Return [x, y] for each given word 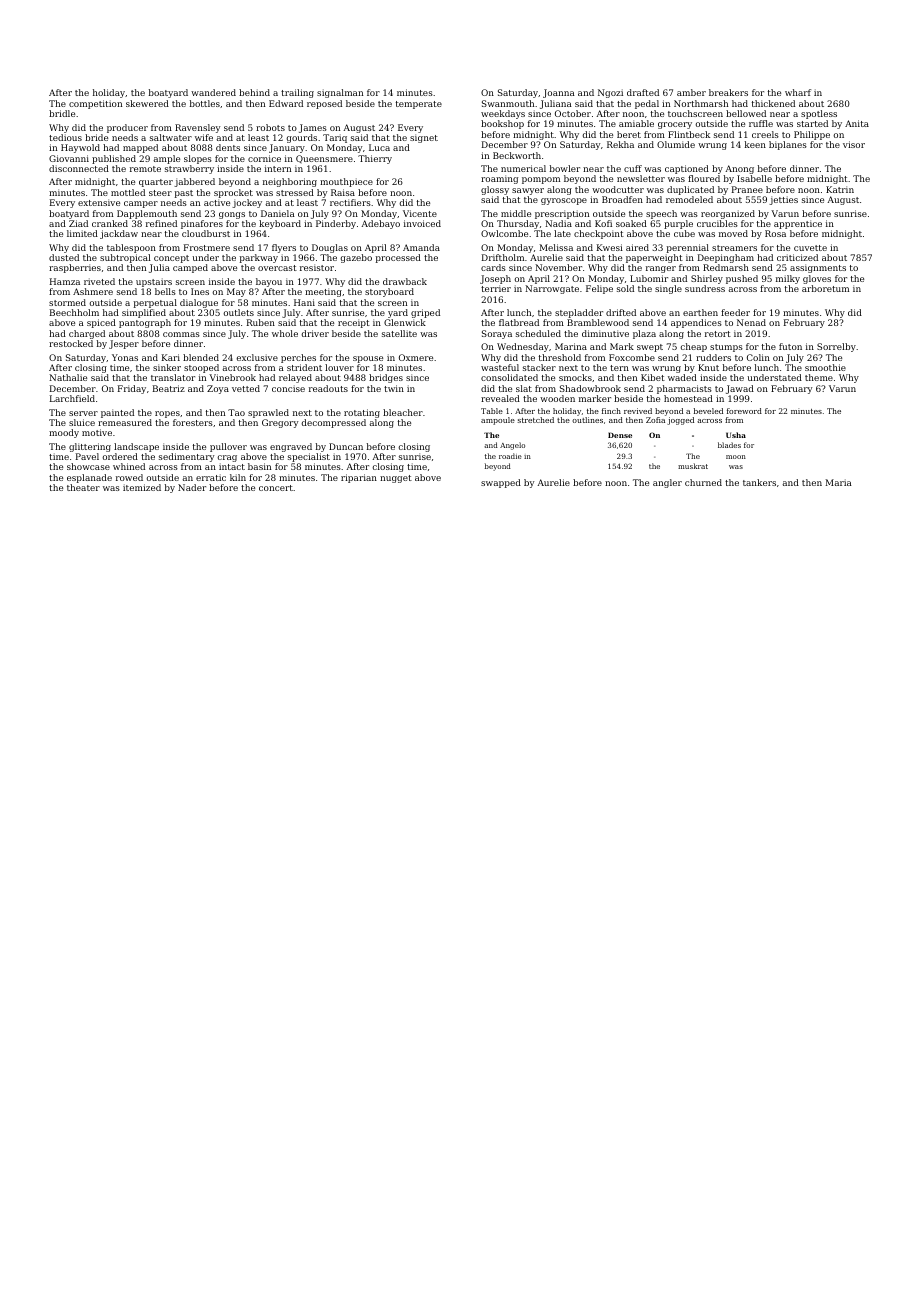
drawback [405, 281]
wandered [213, 92]
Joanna [559, 93]
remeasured [125, 422]
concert [276, 488]
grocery [675, 125]
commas [181, 334]
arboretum [825, 288]
